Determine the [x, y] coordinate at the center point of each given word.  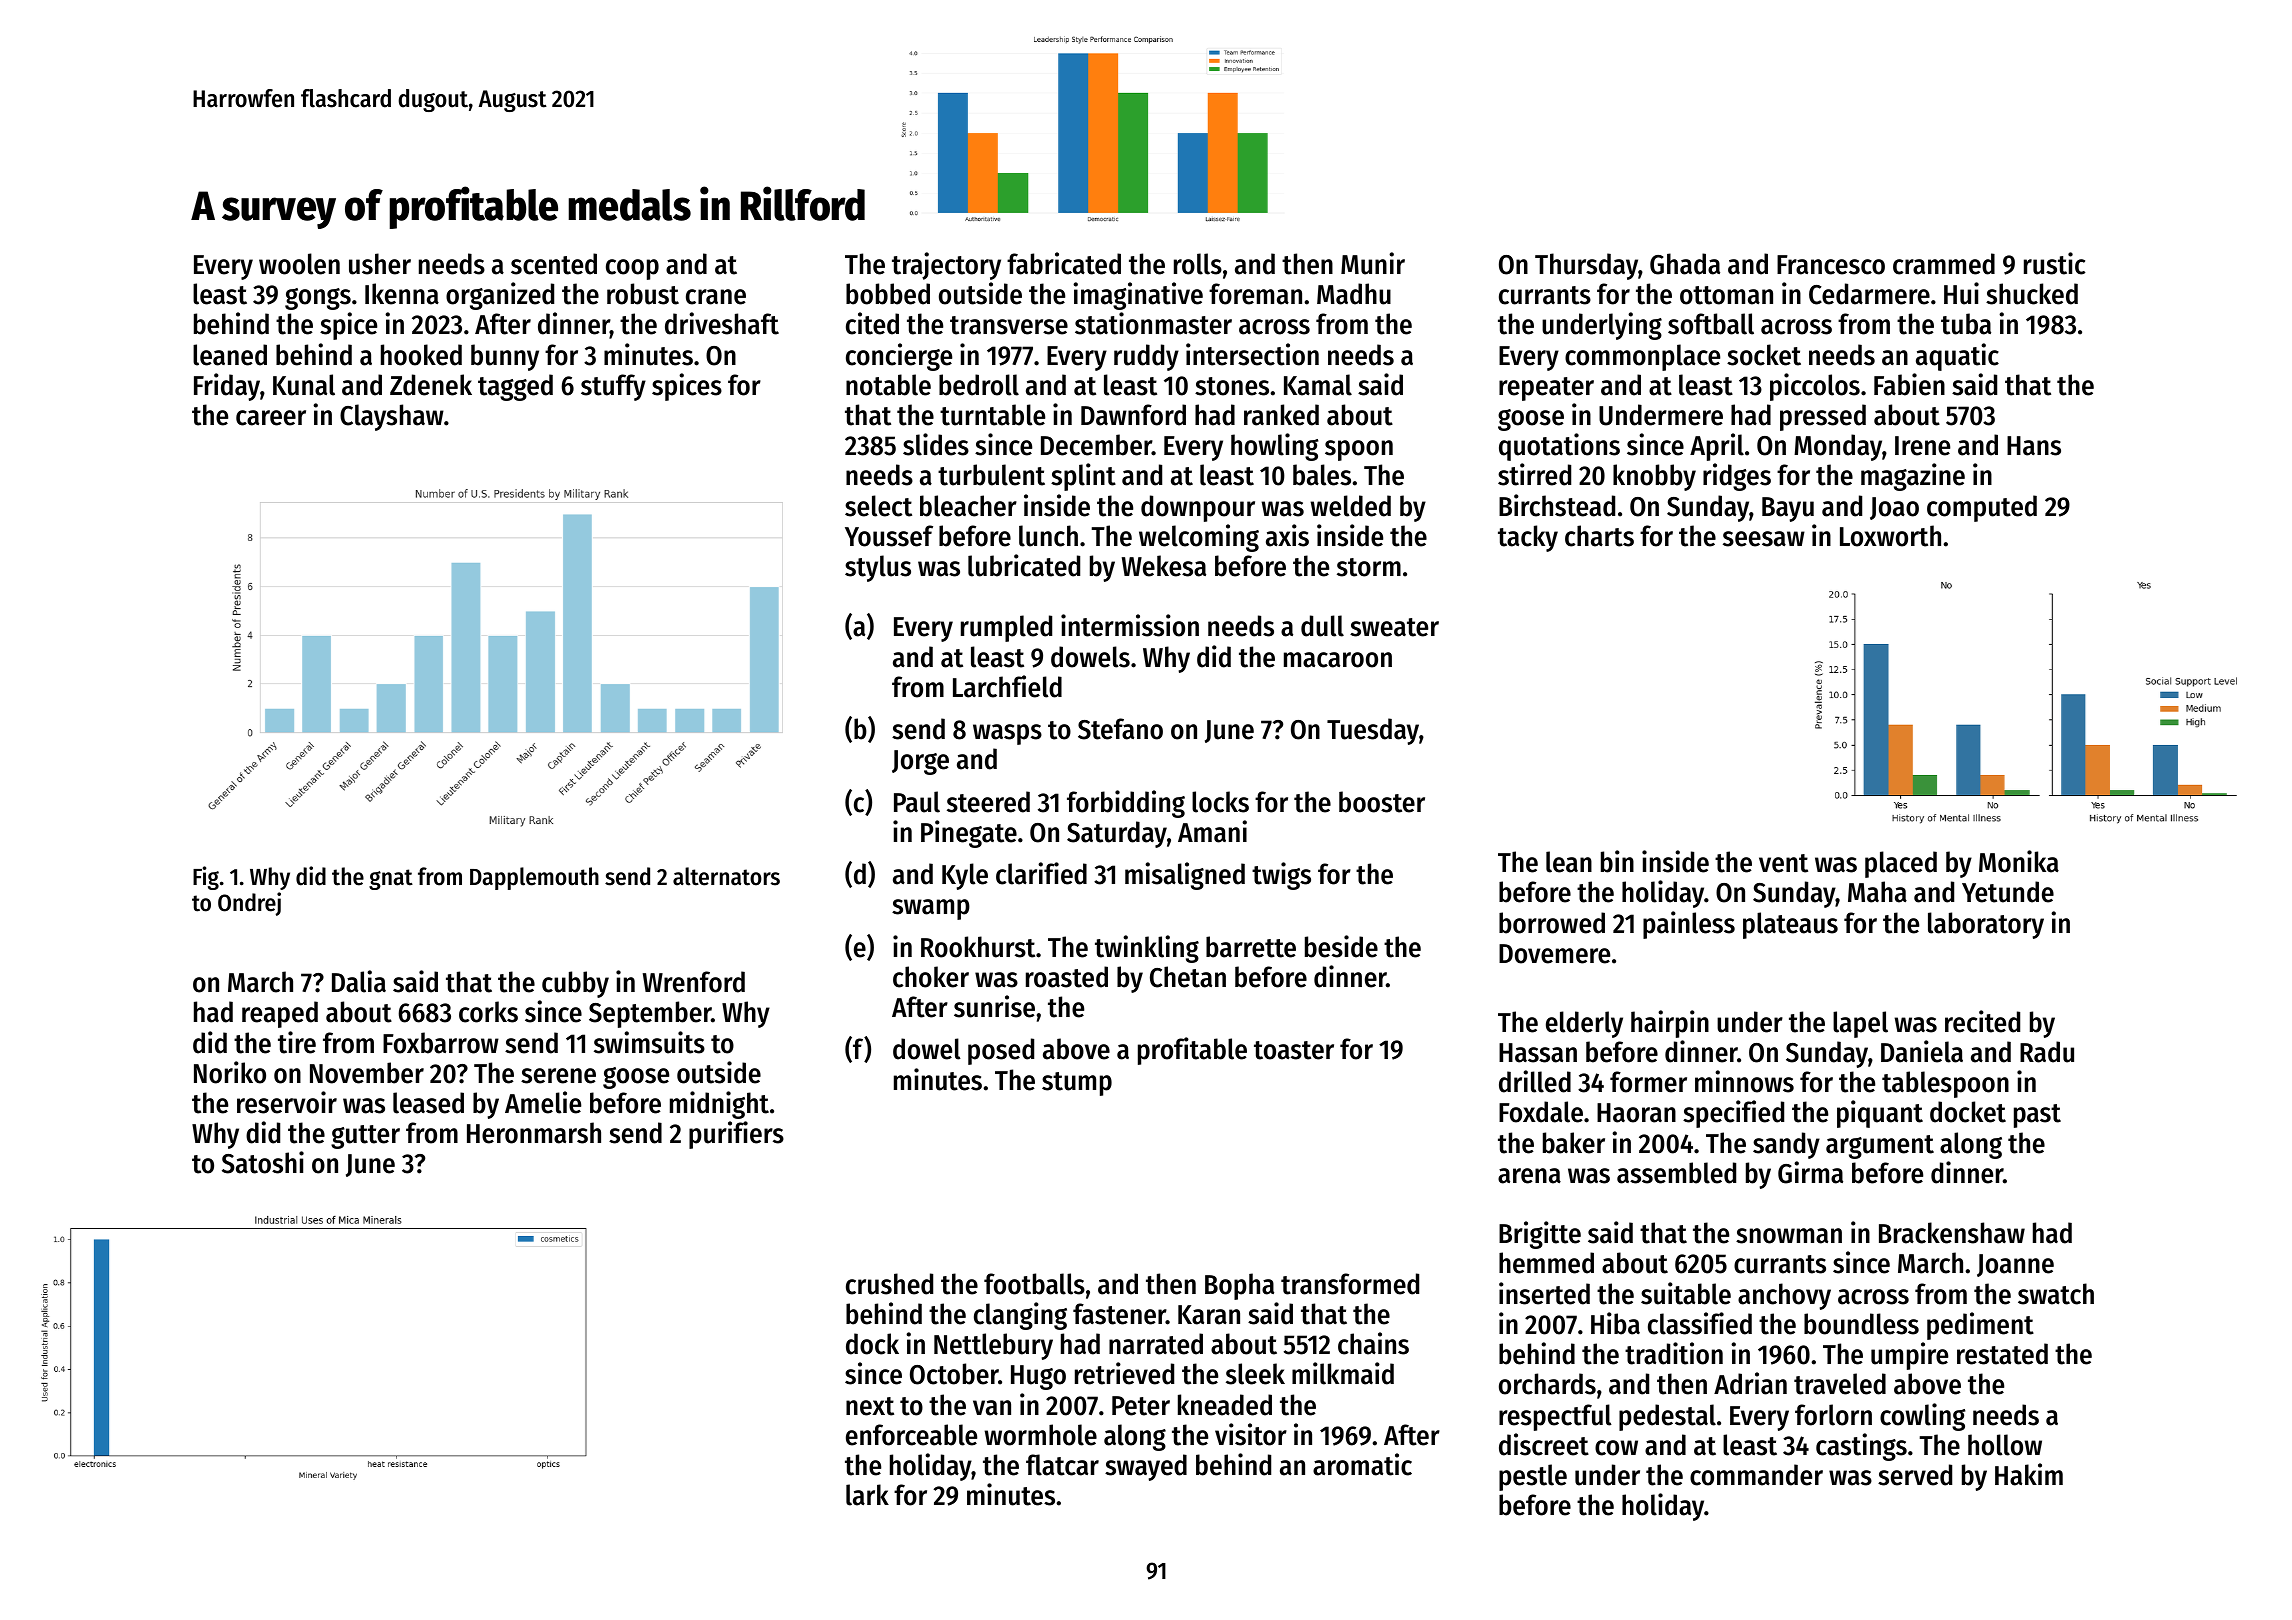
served [1915, 1475]
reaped [280, 1014]
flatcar [1062, 1465]
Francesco [1831, 265]
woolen [299, 264]
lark [867, 1495]
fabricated [1064, 263]
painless [1689, 925]
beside [1341, 946]
